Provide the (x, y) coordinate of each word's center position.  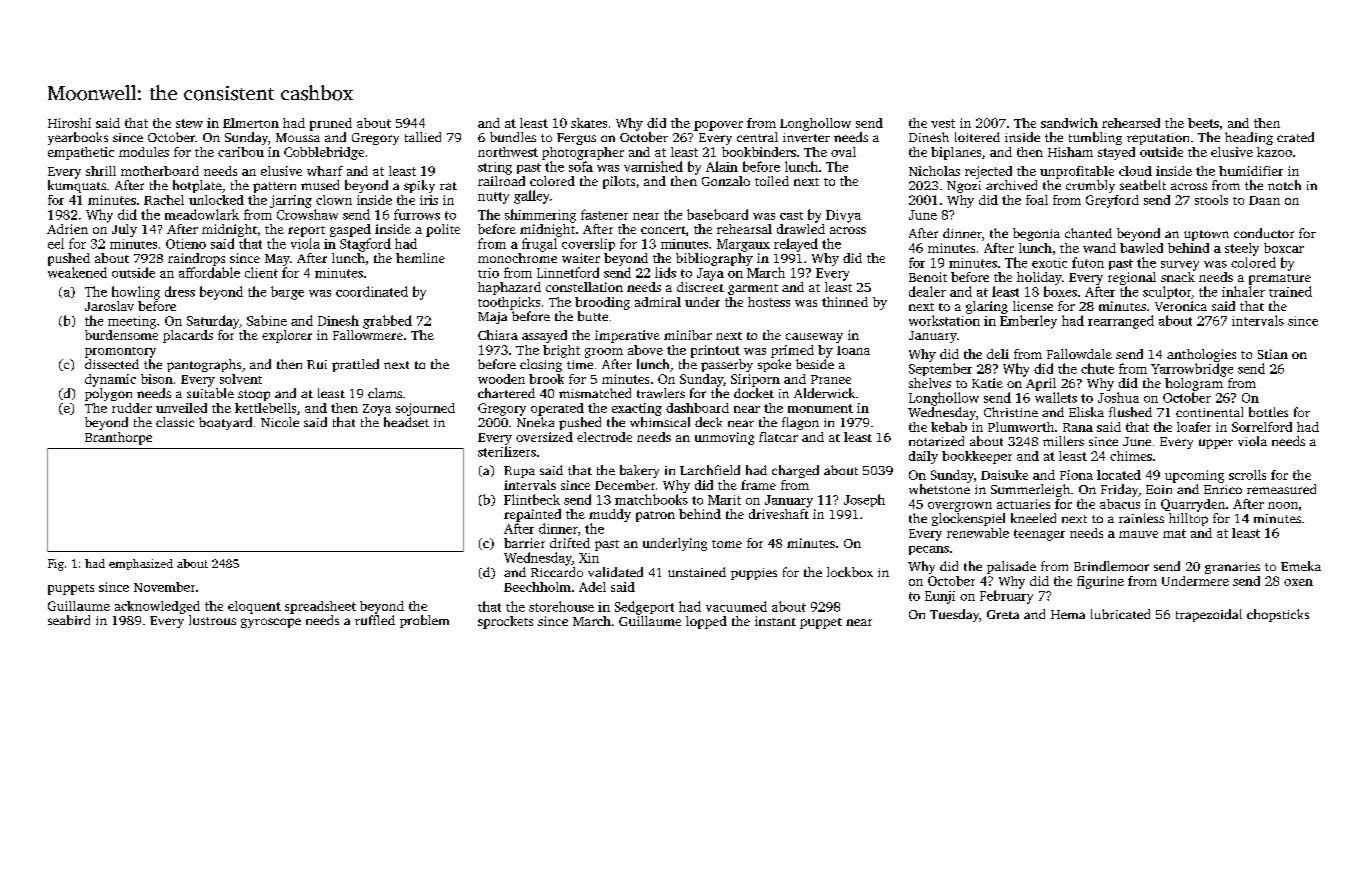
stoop (254, 395)
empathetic (81, 153)
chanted (1088, 233)
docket (754, 393)
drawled (801, 229)
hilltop (1188, 519)
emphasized (141, 564)
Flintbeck (532, 499)
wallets (1056, 397)
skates (589, 123)
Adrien (67, 229)
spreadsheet (320, 607)
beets (1203, 123)
